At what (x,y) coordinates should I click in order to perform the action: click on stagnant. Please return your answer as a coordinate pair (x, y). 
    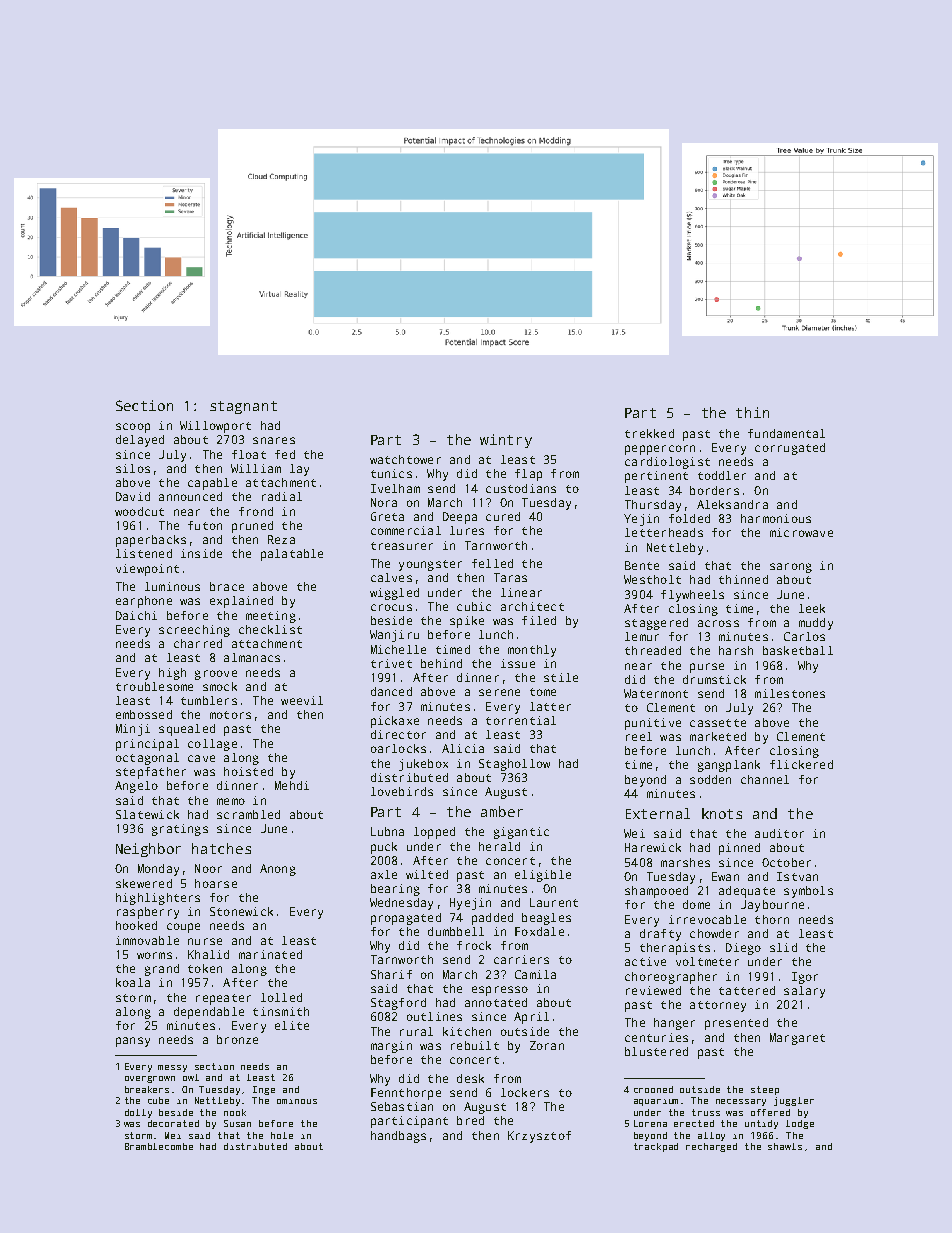
    Looking at the image, I should click on (243, 407).
